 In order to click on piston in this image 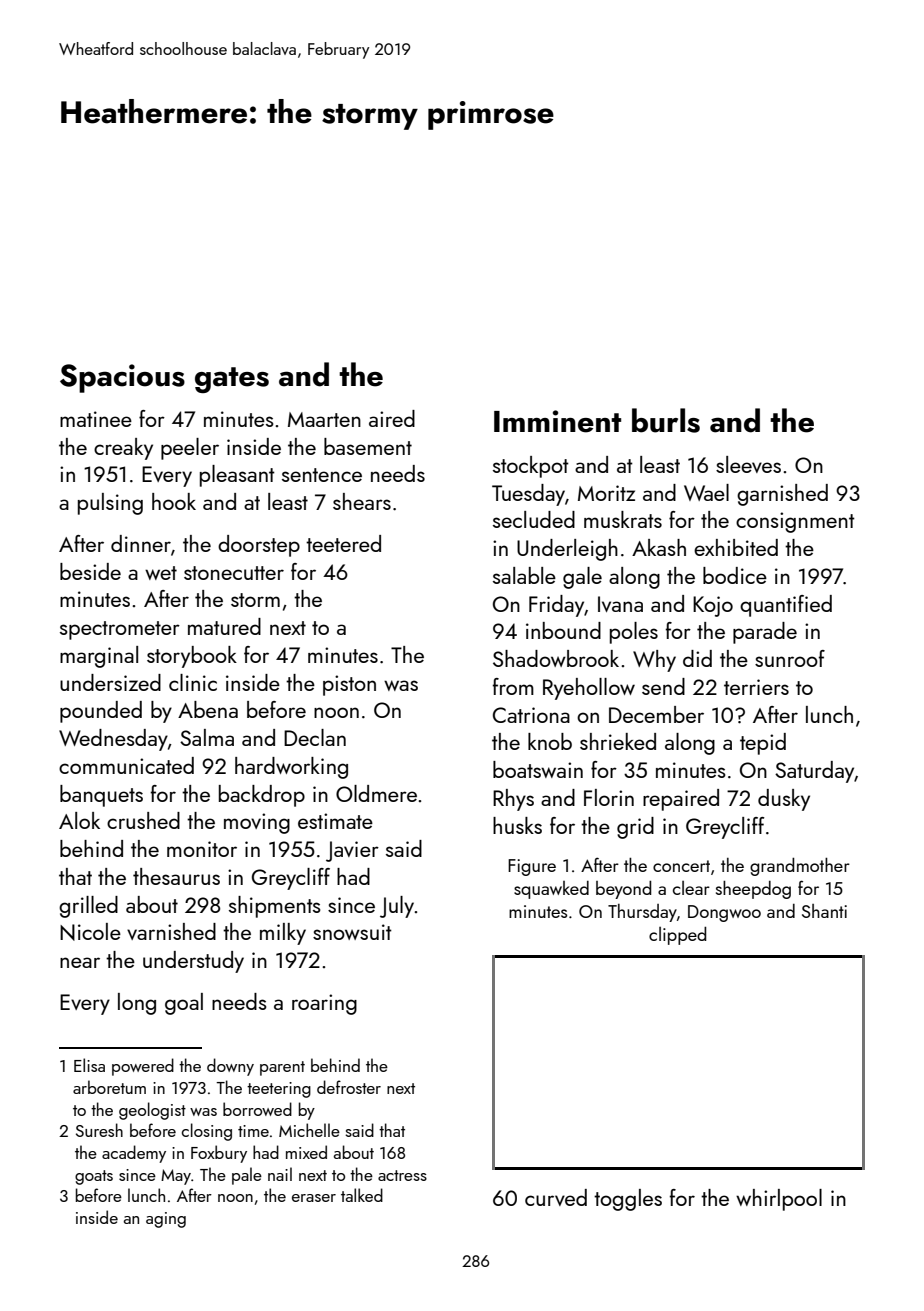, I will do `click(349, 685)`.
